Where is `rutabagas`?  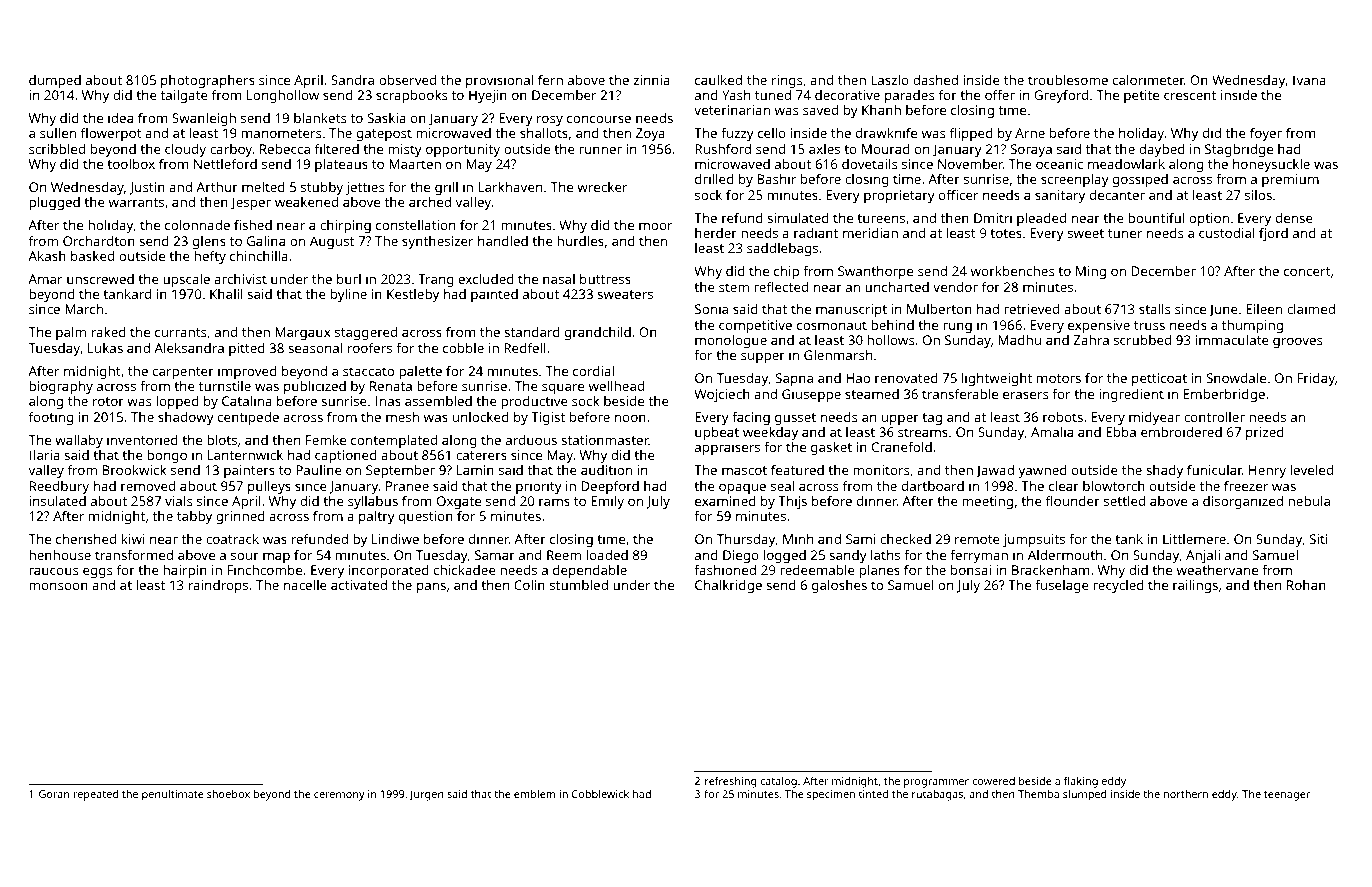 rutabagas is located at coordinates (937, 795).
